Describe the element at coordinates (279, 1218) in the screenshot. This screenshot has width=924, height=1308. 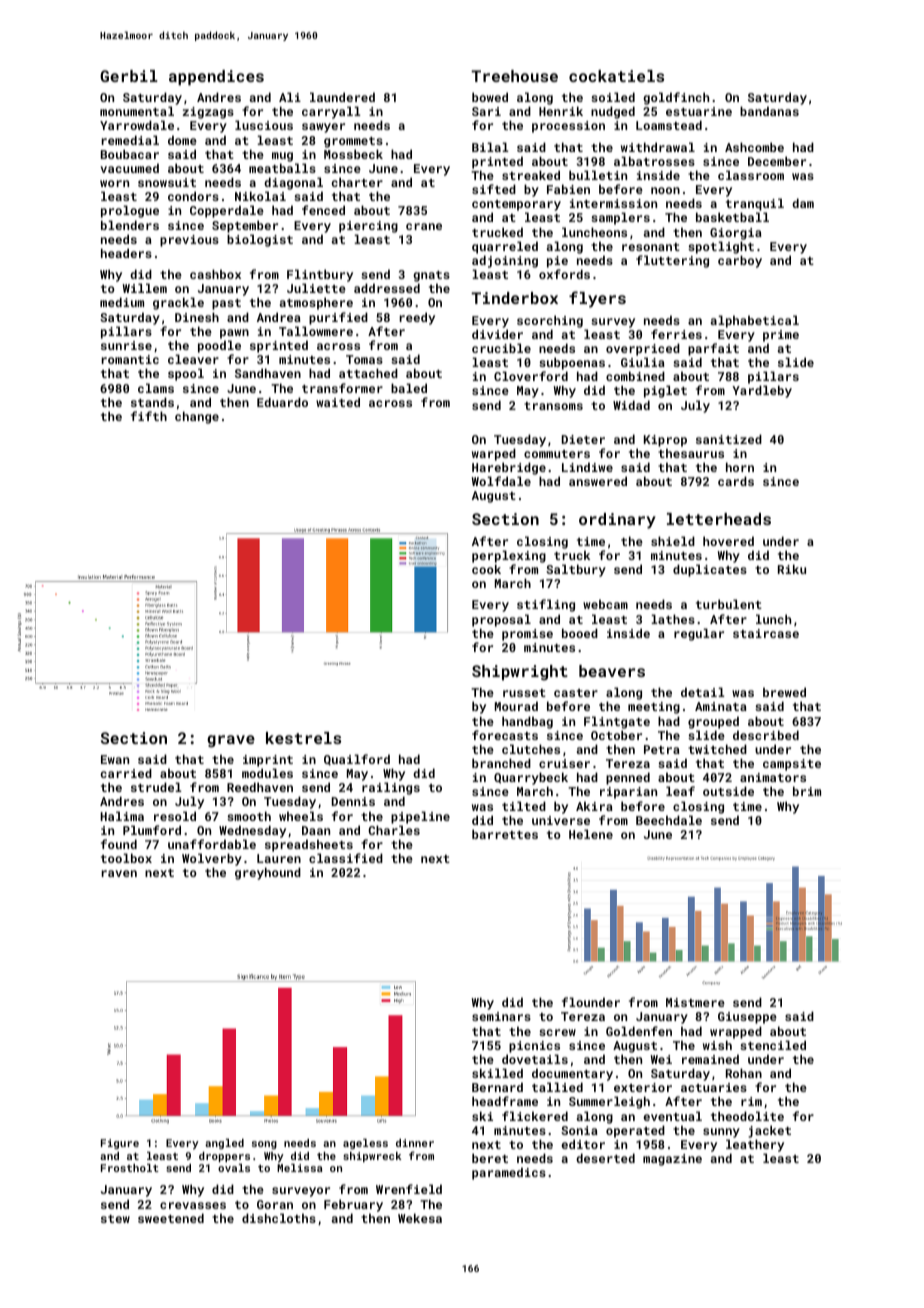
I see `dishcloths` at that location.
